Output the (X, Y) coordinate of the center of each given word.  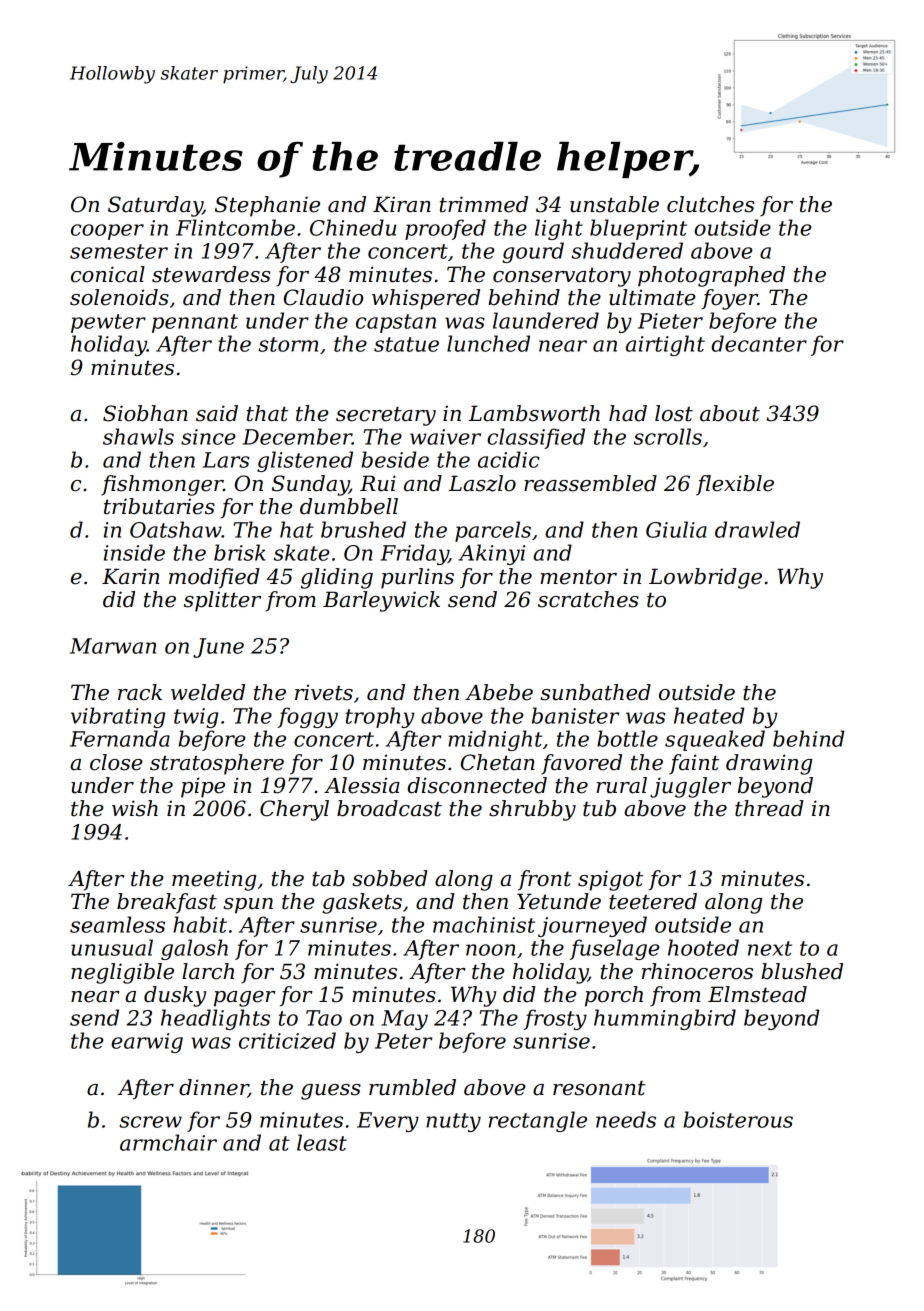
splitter (222, 601)
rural (621, 785)
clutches (710, 204)
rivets (324, 692)
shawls (138, 436)
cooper (107, 232)
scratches (588, 599)
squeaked (715, 740)
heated (709, 715)
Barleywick (381, 601)
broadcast (389, 808)
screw (150, 1122)
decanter (759, 343)
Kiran (402, 204)
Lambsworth (534, 413)
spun (248, 906)
